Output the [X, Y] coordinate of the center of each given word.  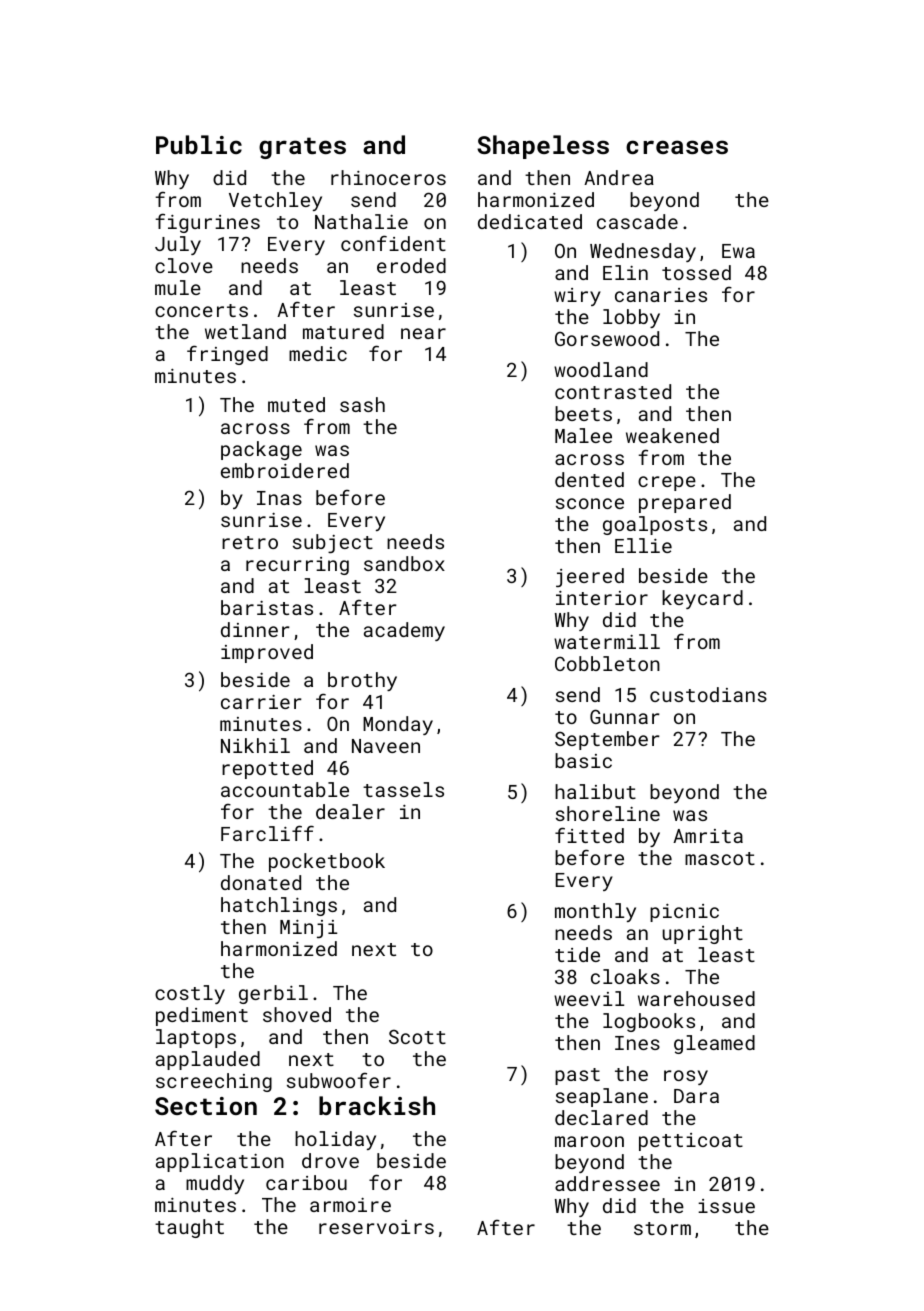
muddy [215, 1184]
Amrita [708, 836]
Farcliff [267, 833]
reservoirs [376, 1227]
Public [199, 144]
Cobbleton [607, 663]
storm [662, 1228]
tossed [696, 272]
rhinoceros [388, 177]
